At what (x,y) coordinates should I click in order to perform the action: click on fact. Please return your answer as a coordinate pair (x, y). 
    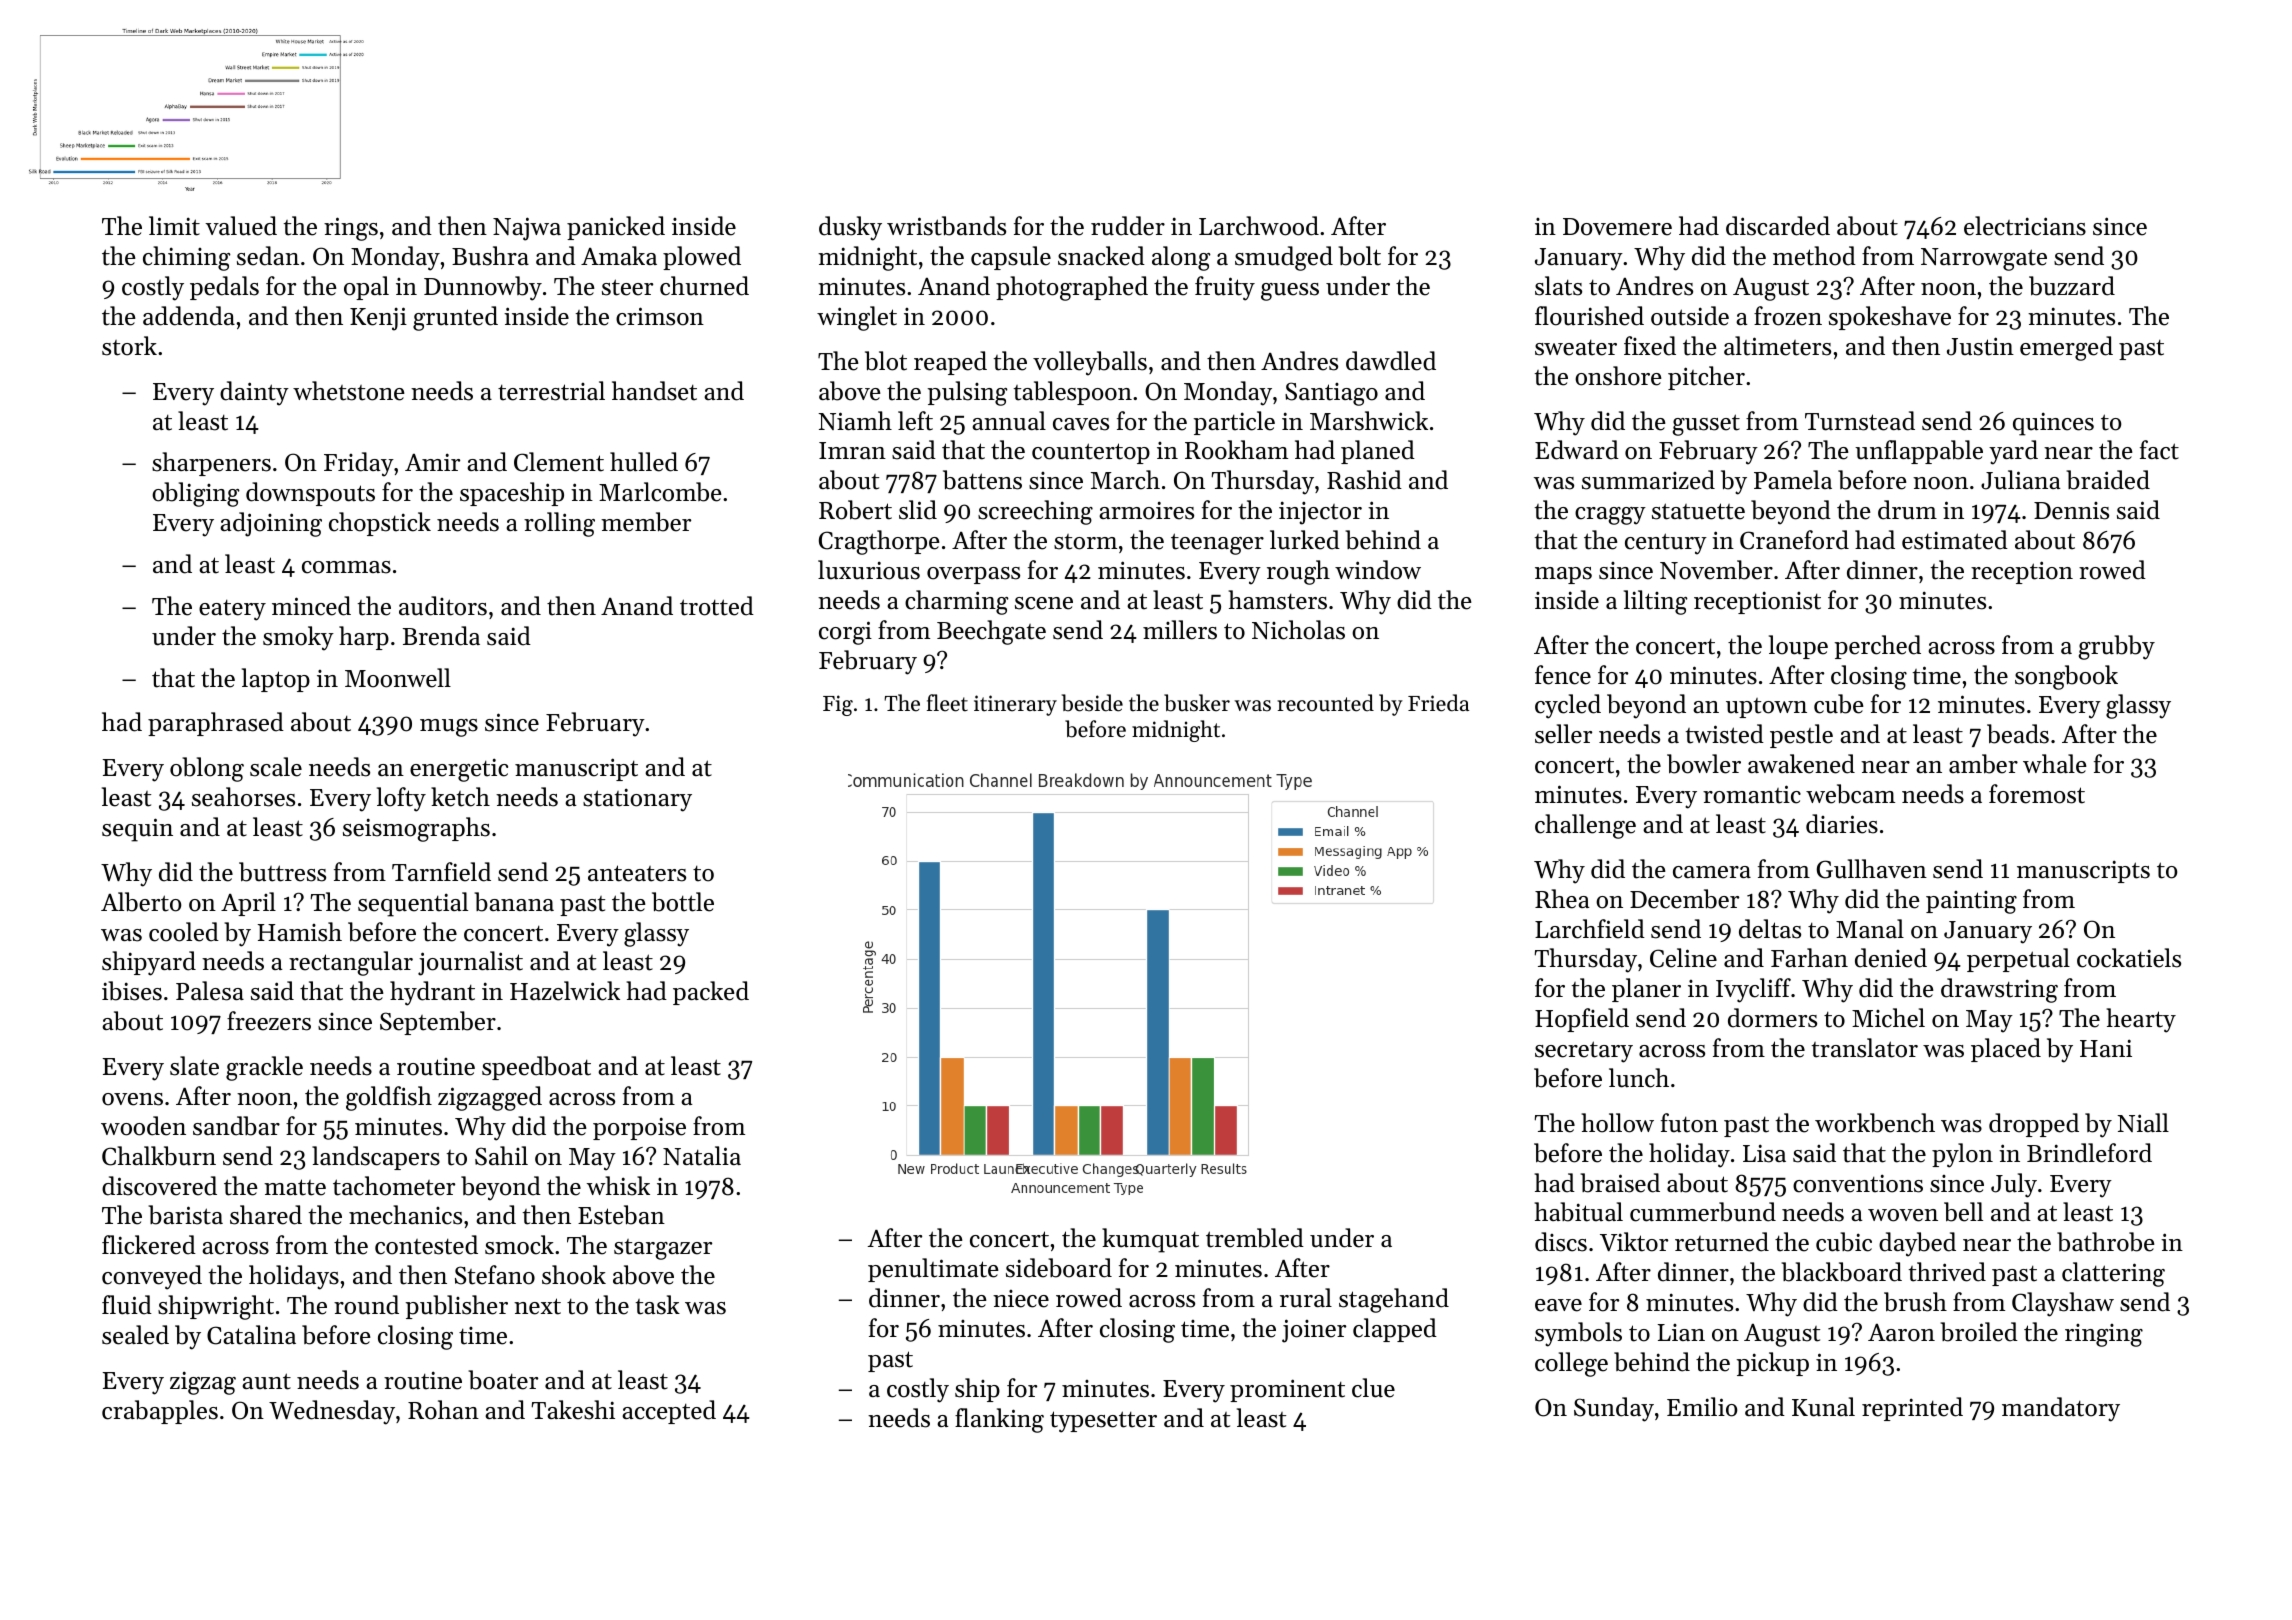
    Looking at the image, I should click on (2159, 450).
